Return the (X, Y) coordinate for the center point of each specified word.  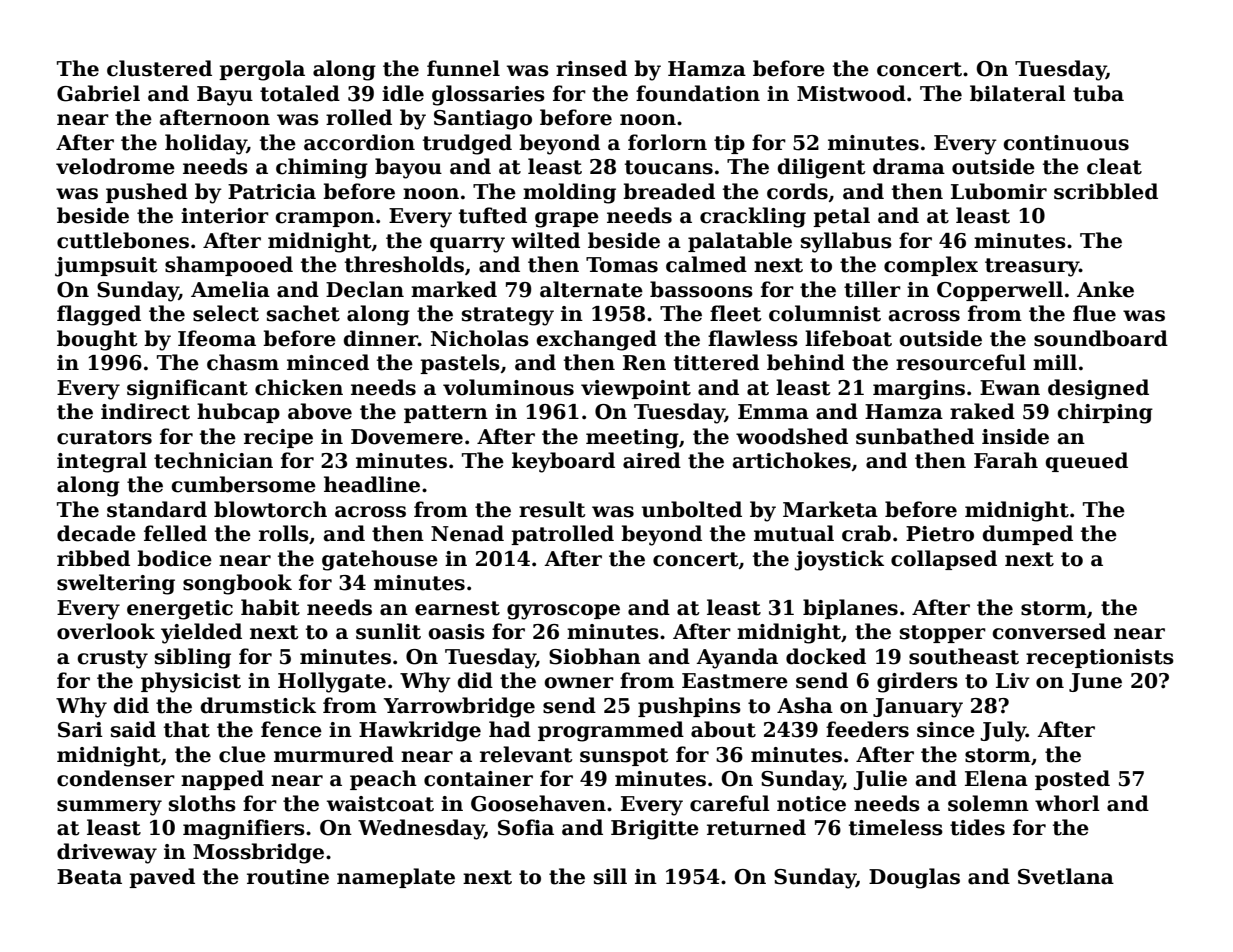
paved (162, 878)
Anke (1105, 289)
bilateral (1018, 93)
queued (1086, 462)
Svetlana (1066, 876)
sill (610, 876)
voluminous (508, 387)
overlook (106, 631)
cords (797, 191)
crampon (325, 219)
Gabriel (98, 93)
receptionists (1100, 658)
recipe (278, 438)
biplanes (850, 609)
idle (403, 93)
